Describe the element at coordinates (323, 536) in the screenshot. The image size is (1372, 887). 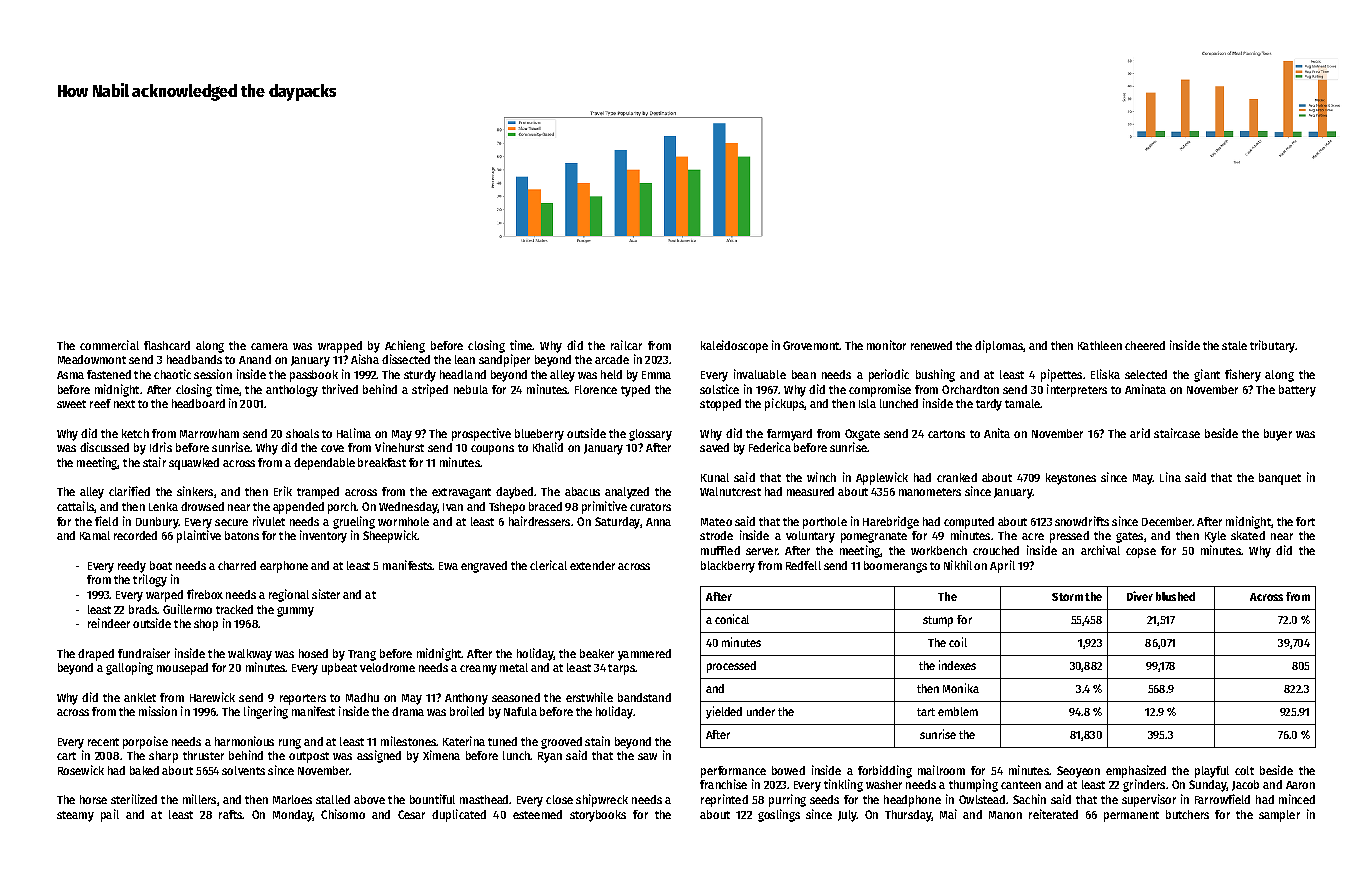
I see `inventory` at that location.
